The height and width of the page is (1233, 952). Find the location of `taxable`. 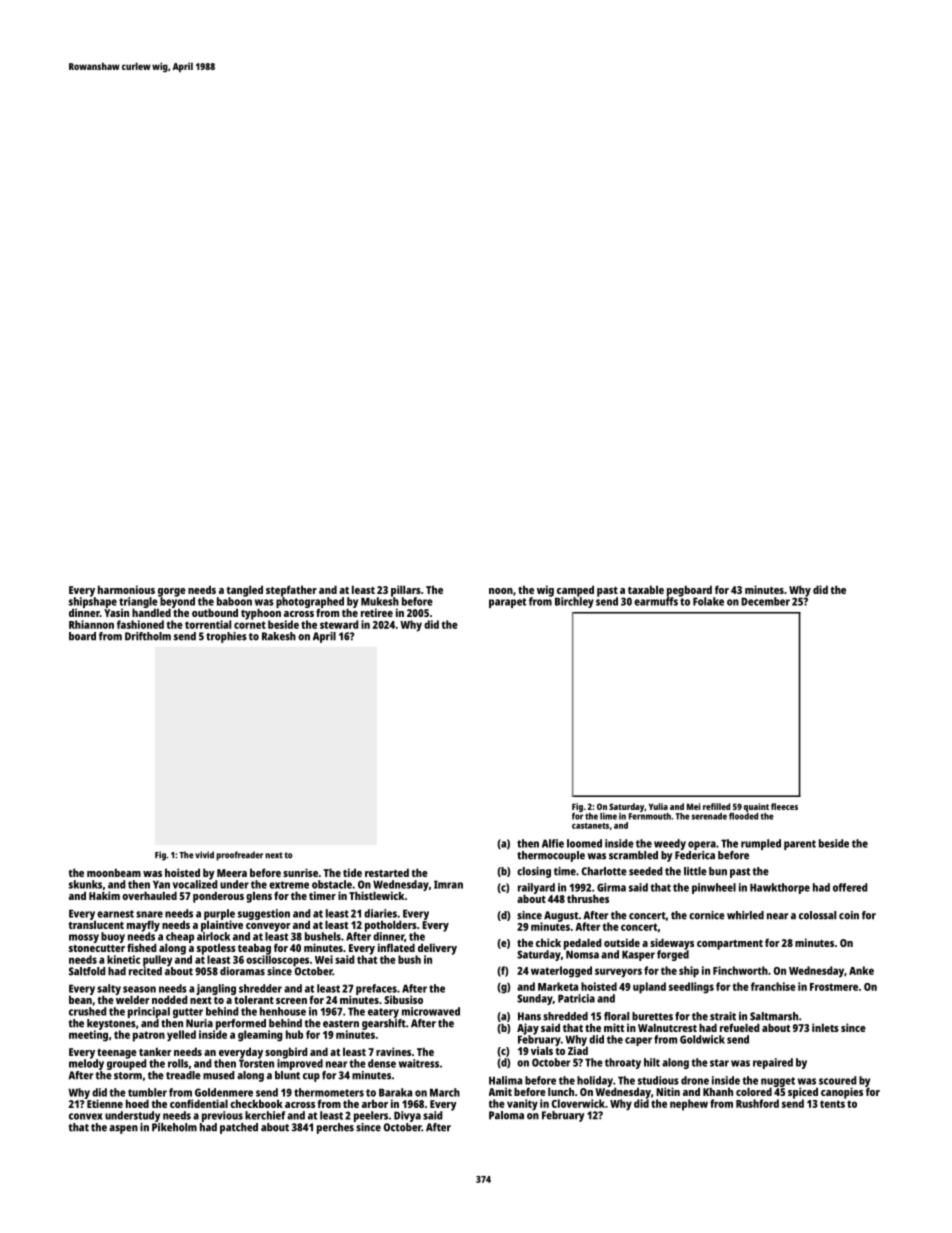

taxable is located at coordinates (646, 589).
